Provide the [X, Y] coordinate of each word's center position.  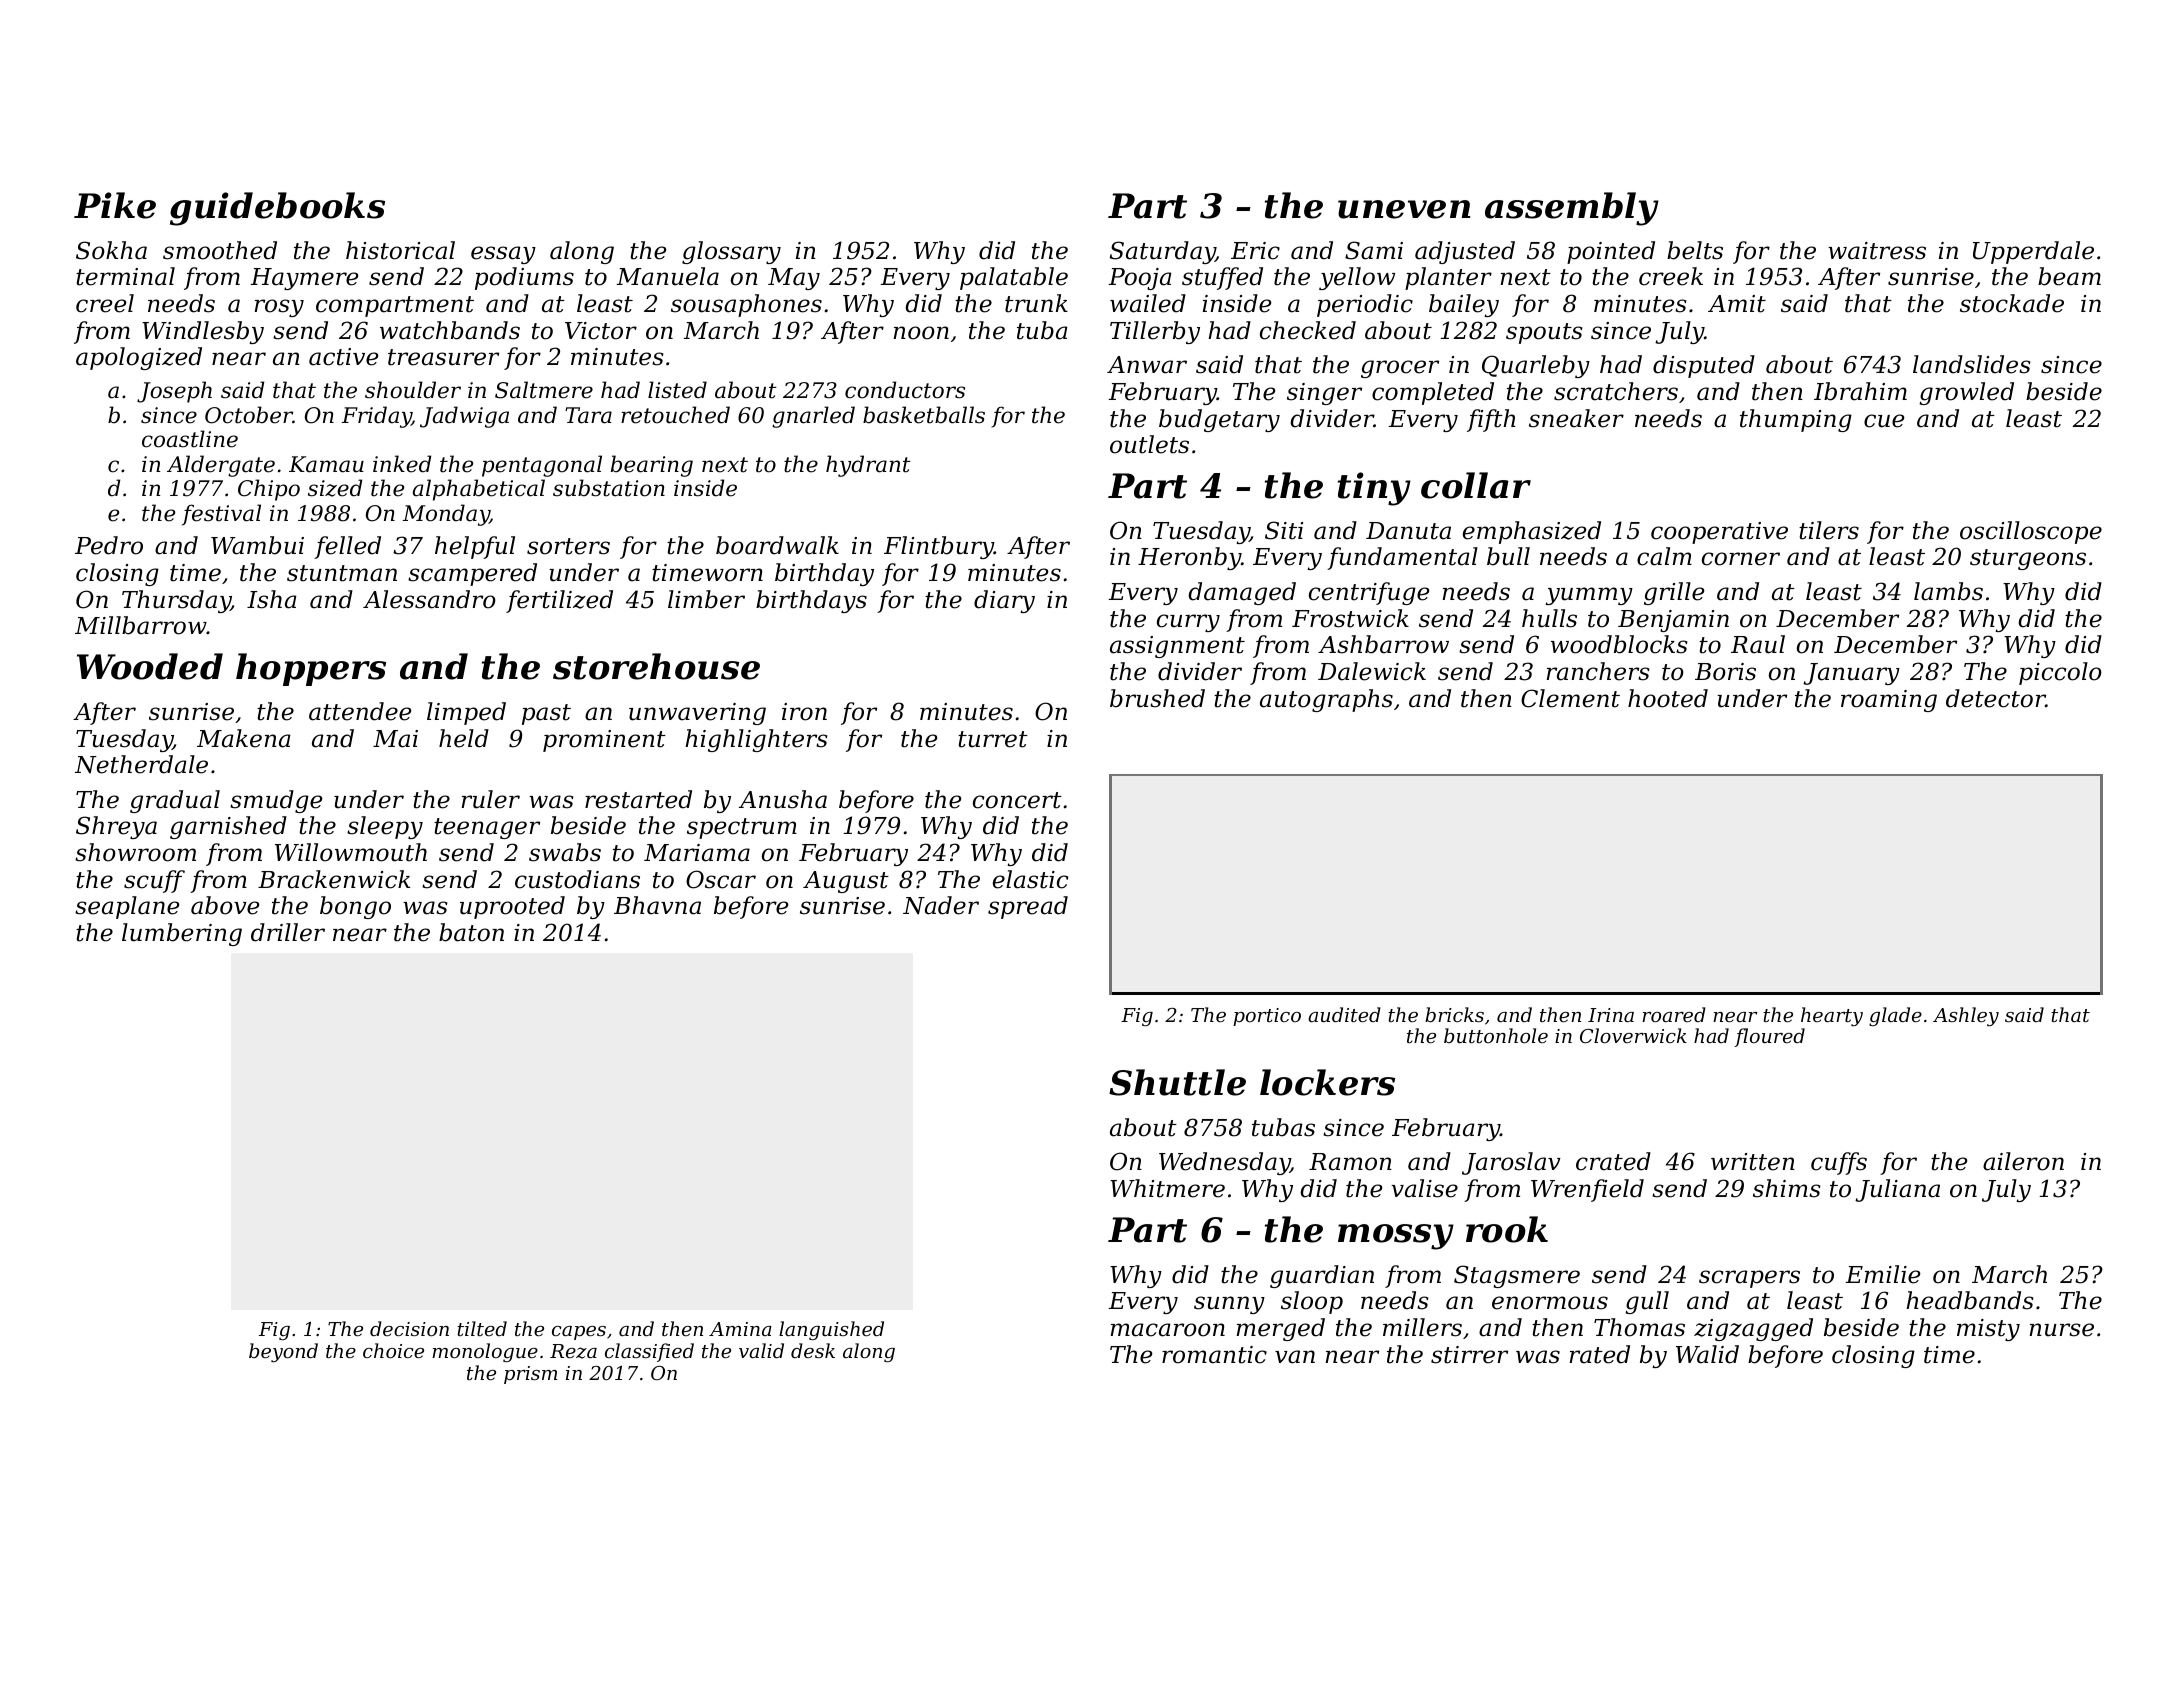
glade [1895, 1016]
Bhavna [657, 905]
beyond [283, 1352]
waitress [1877, 251]
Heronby [1189, 558]
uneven [1404, 209]
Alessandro [429, 599]
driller [288, 932]
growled [1966, 393]
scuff [154, 881]
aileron [2023, 1161]
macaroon [1168, 1330]
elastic [1030, 879]
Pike [115, 205]
